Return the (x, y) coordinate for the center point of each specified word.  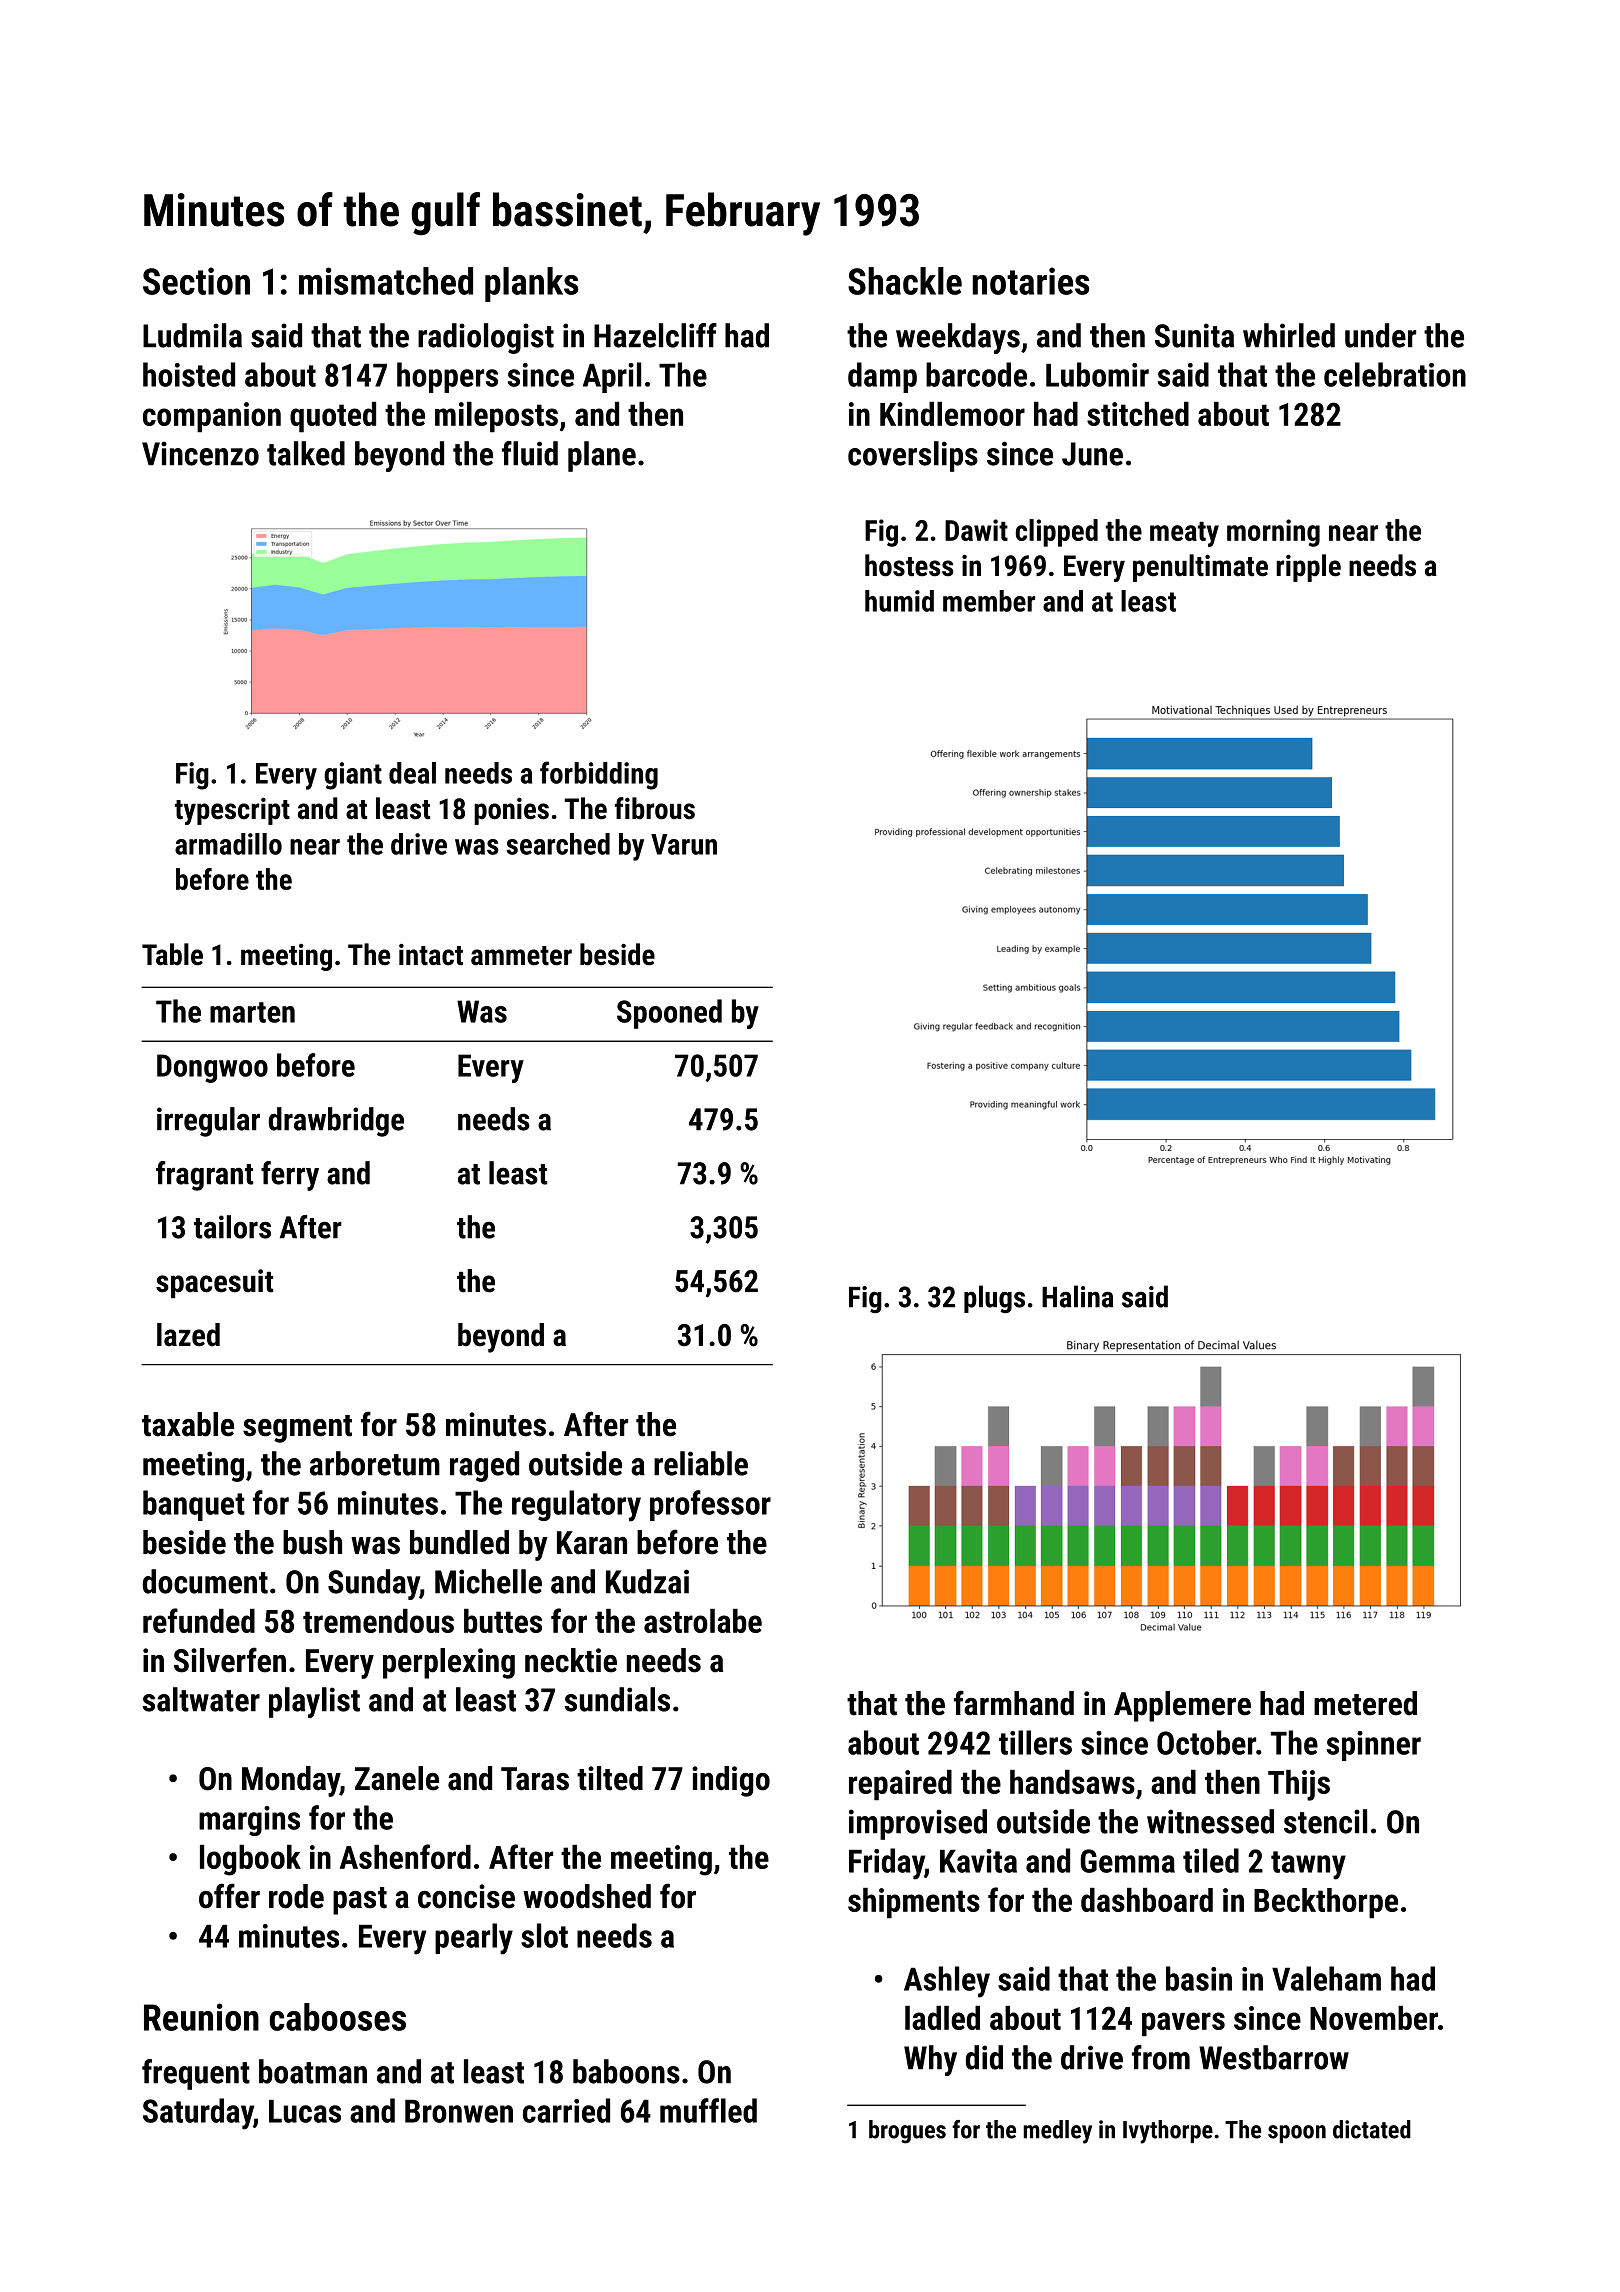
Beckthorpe (1326, 1903)
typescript (232, 811)
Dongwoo (212, 1068)
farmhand (1014, 1703)
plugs (994, 1299)
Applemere (1182, 1706)
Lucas (305, 2111)
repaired (900, 1785)
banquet (194, 1505)
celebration (1395, 374)
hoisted (189, 374)
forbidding (599, 775)
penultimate (1200, 568)
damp (882, 377)
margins (249, 1821)
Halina (1077, 1296)
